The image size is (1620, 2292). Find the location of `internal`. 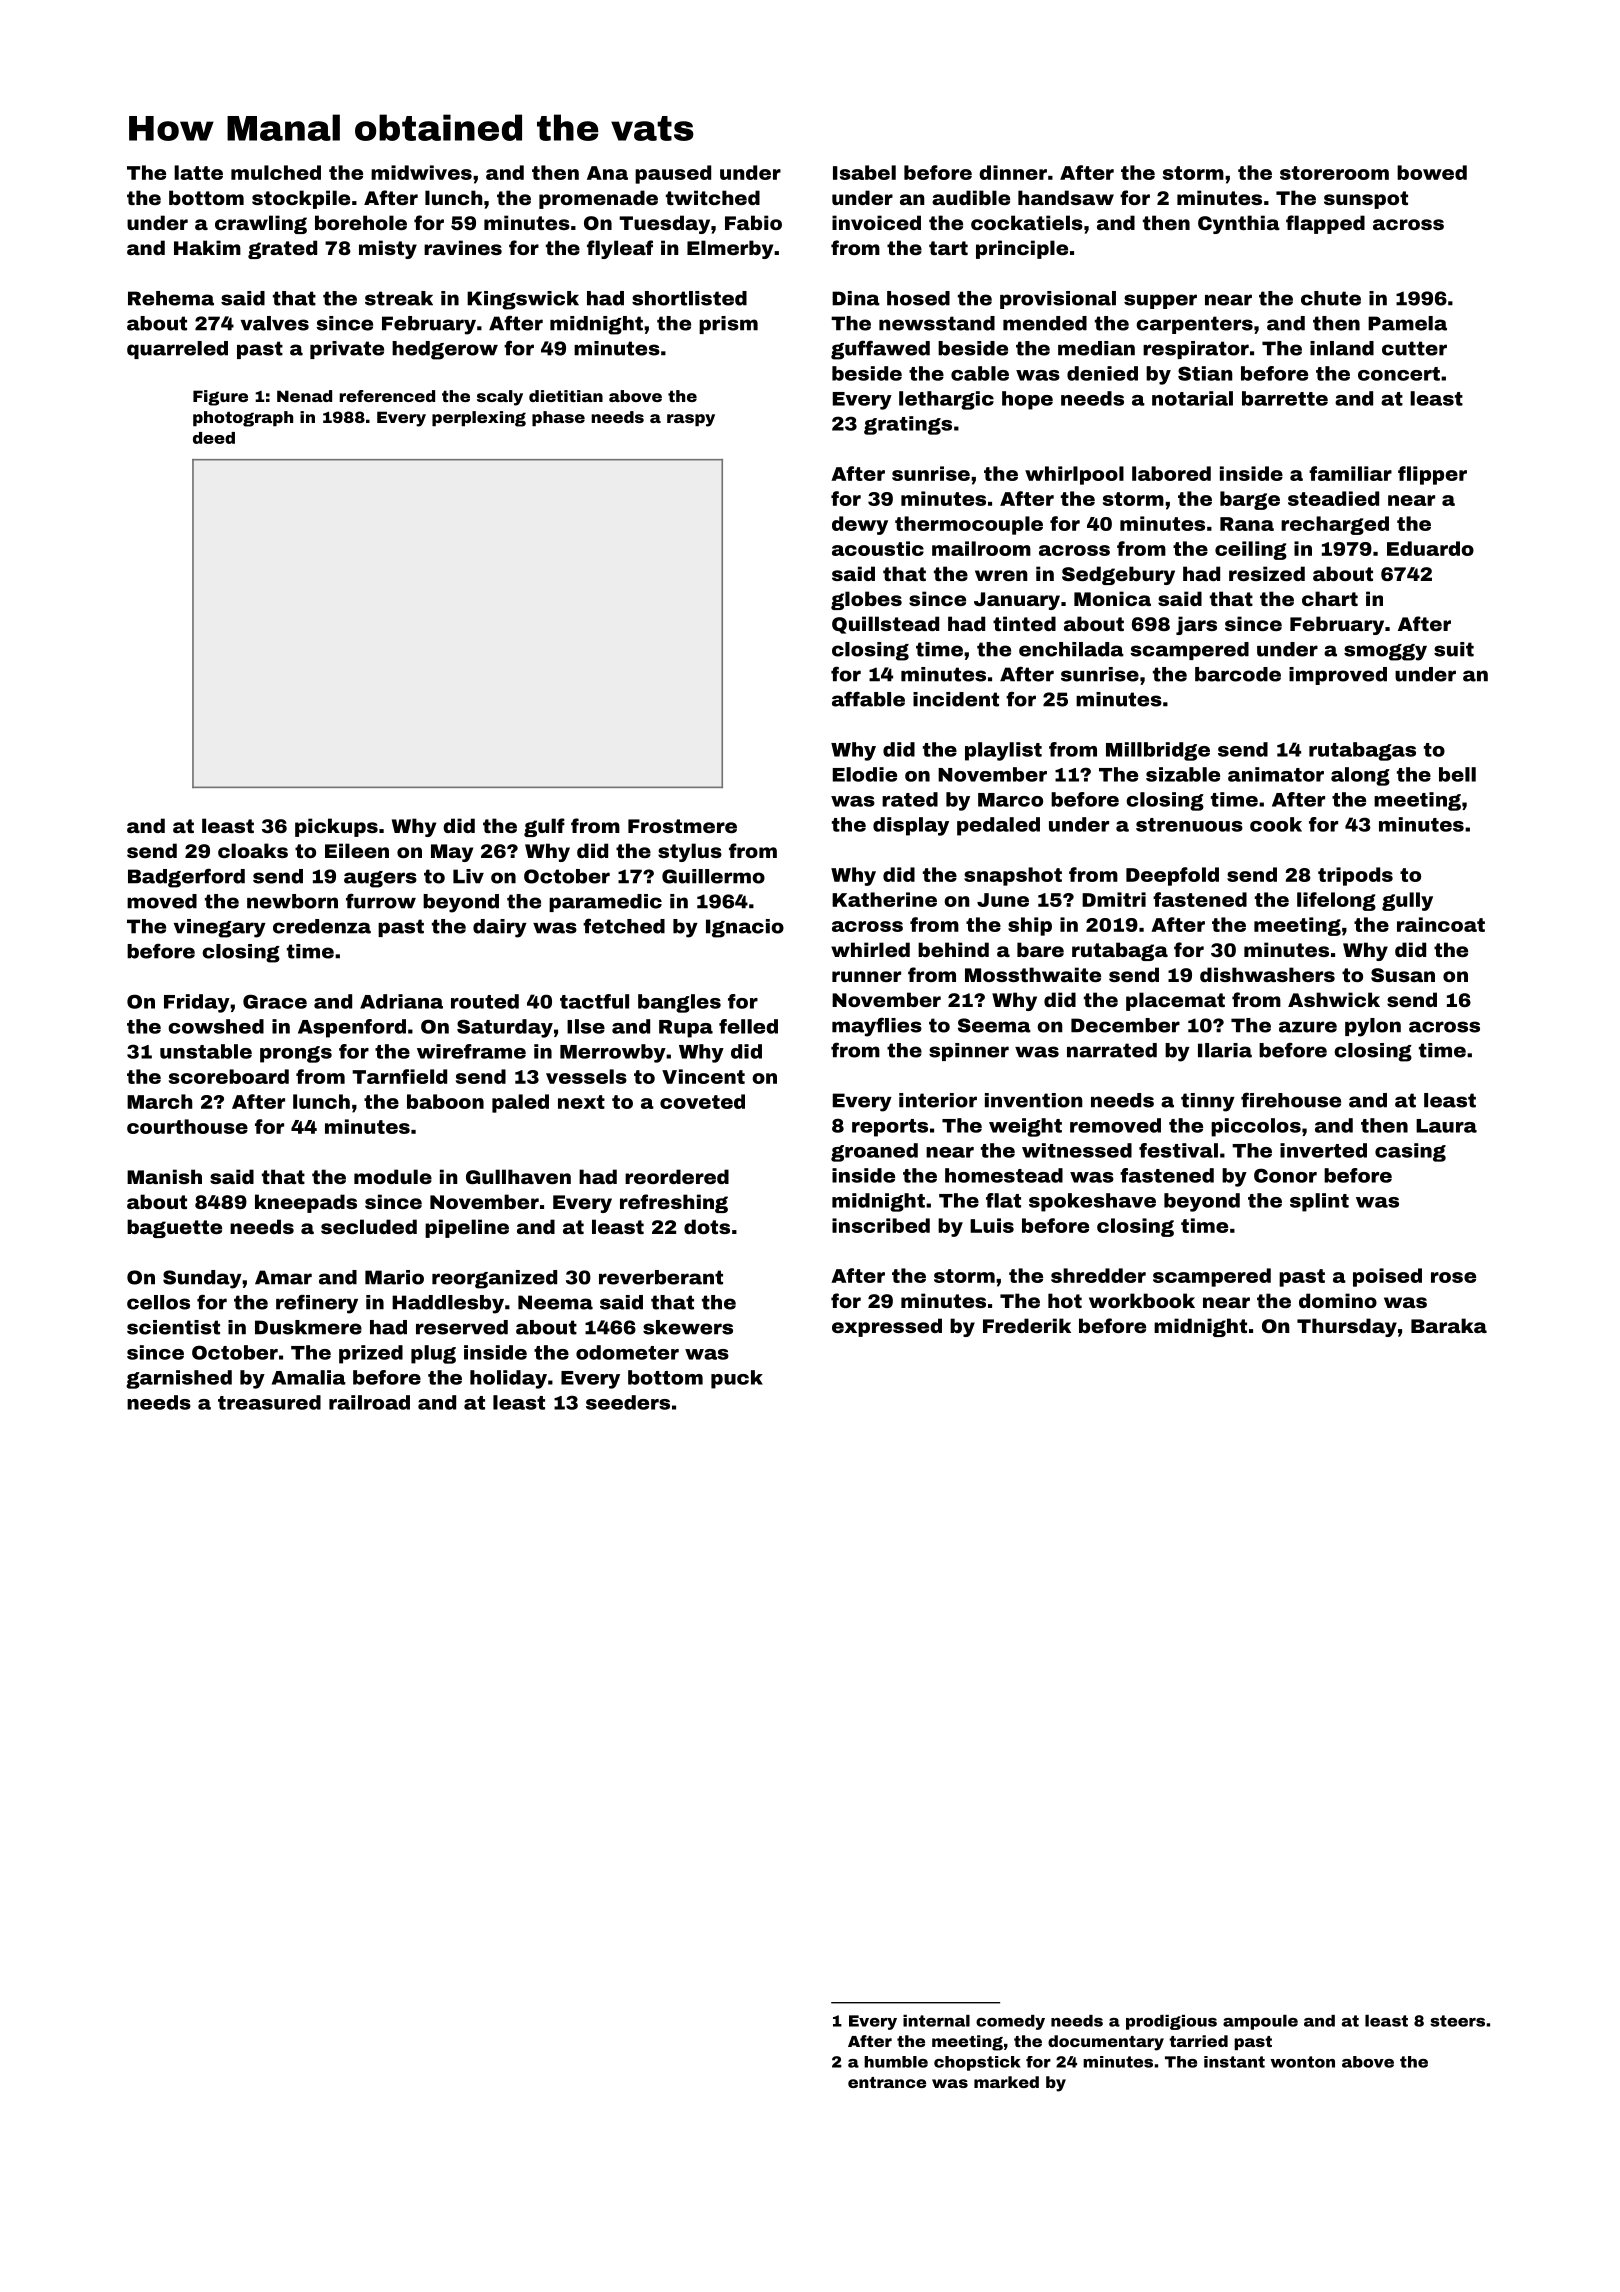

internal is located at coordinates (936, 2021).
